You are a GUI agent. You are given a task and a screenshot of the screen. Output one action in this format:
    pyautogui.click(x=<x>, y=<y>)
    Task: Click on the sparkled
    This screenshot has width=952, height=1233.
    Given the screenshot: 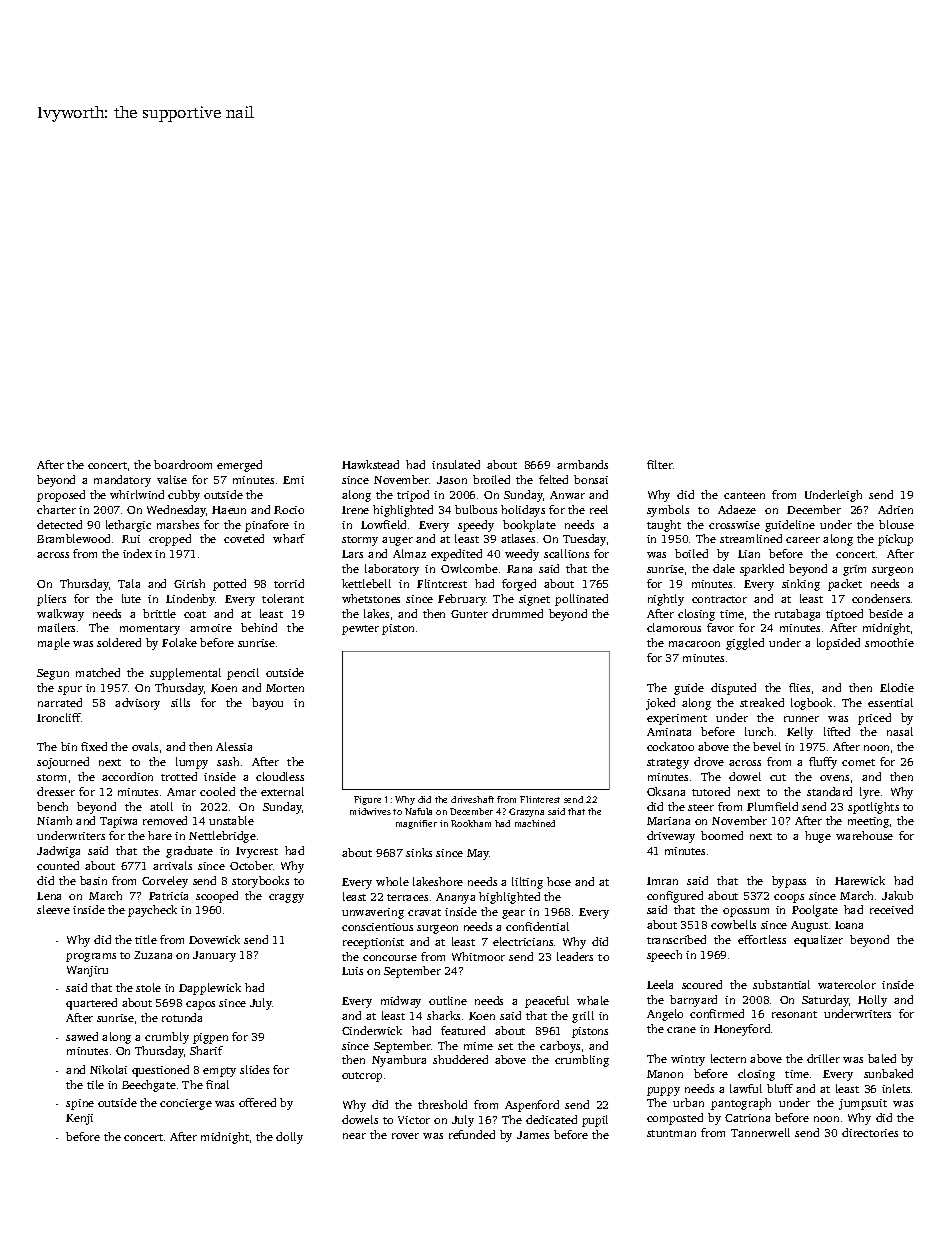 What is the action you would take?
    pyautogui.click(x=762, y=570)
